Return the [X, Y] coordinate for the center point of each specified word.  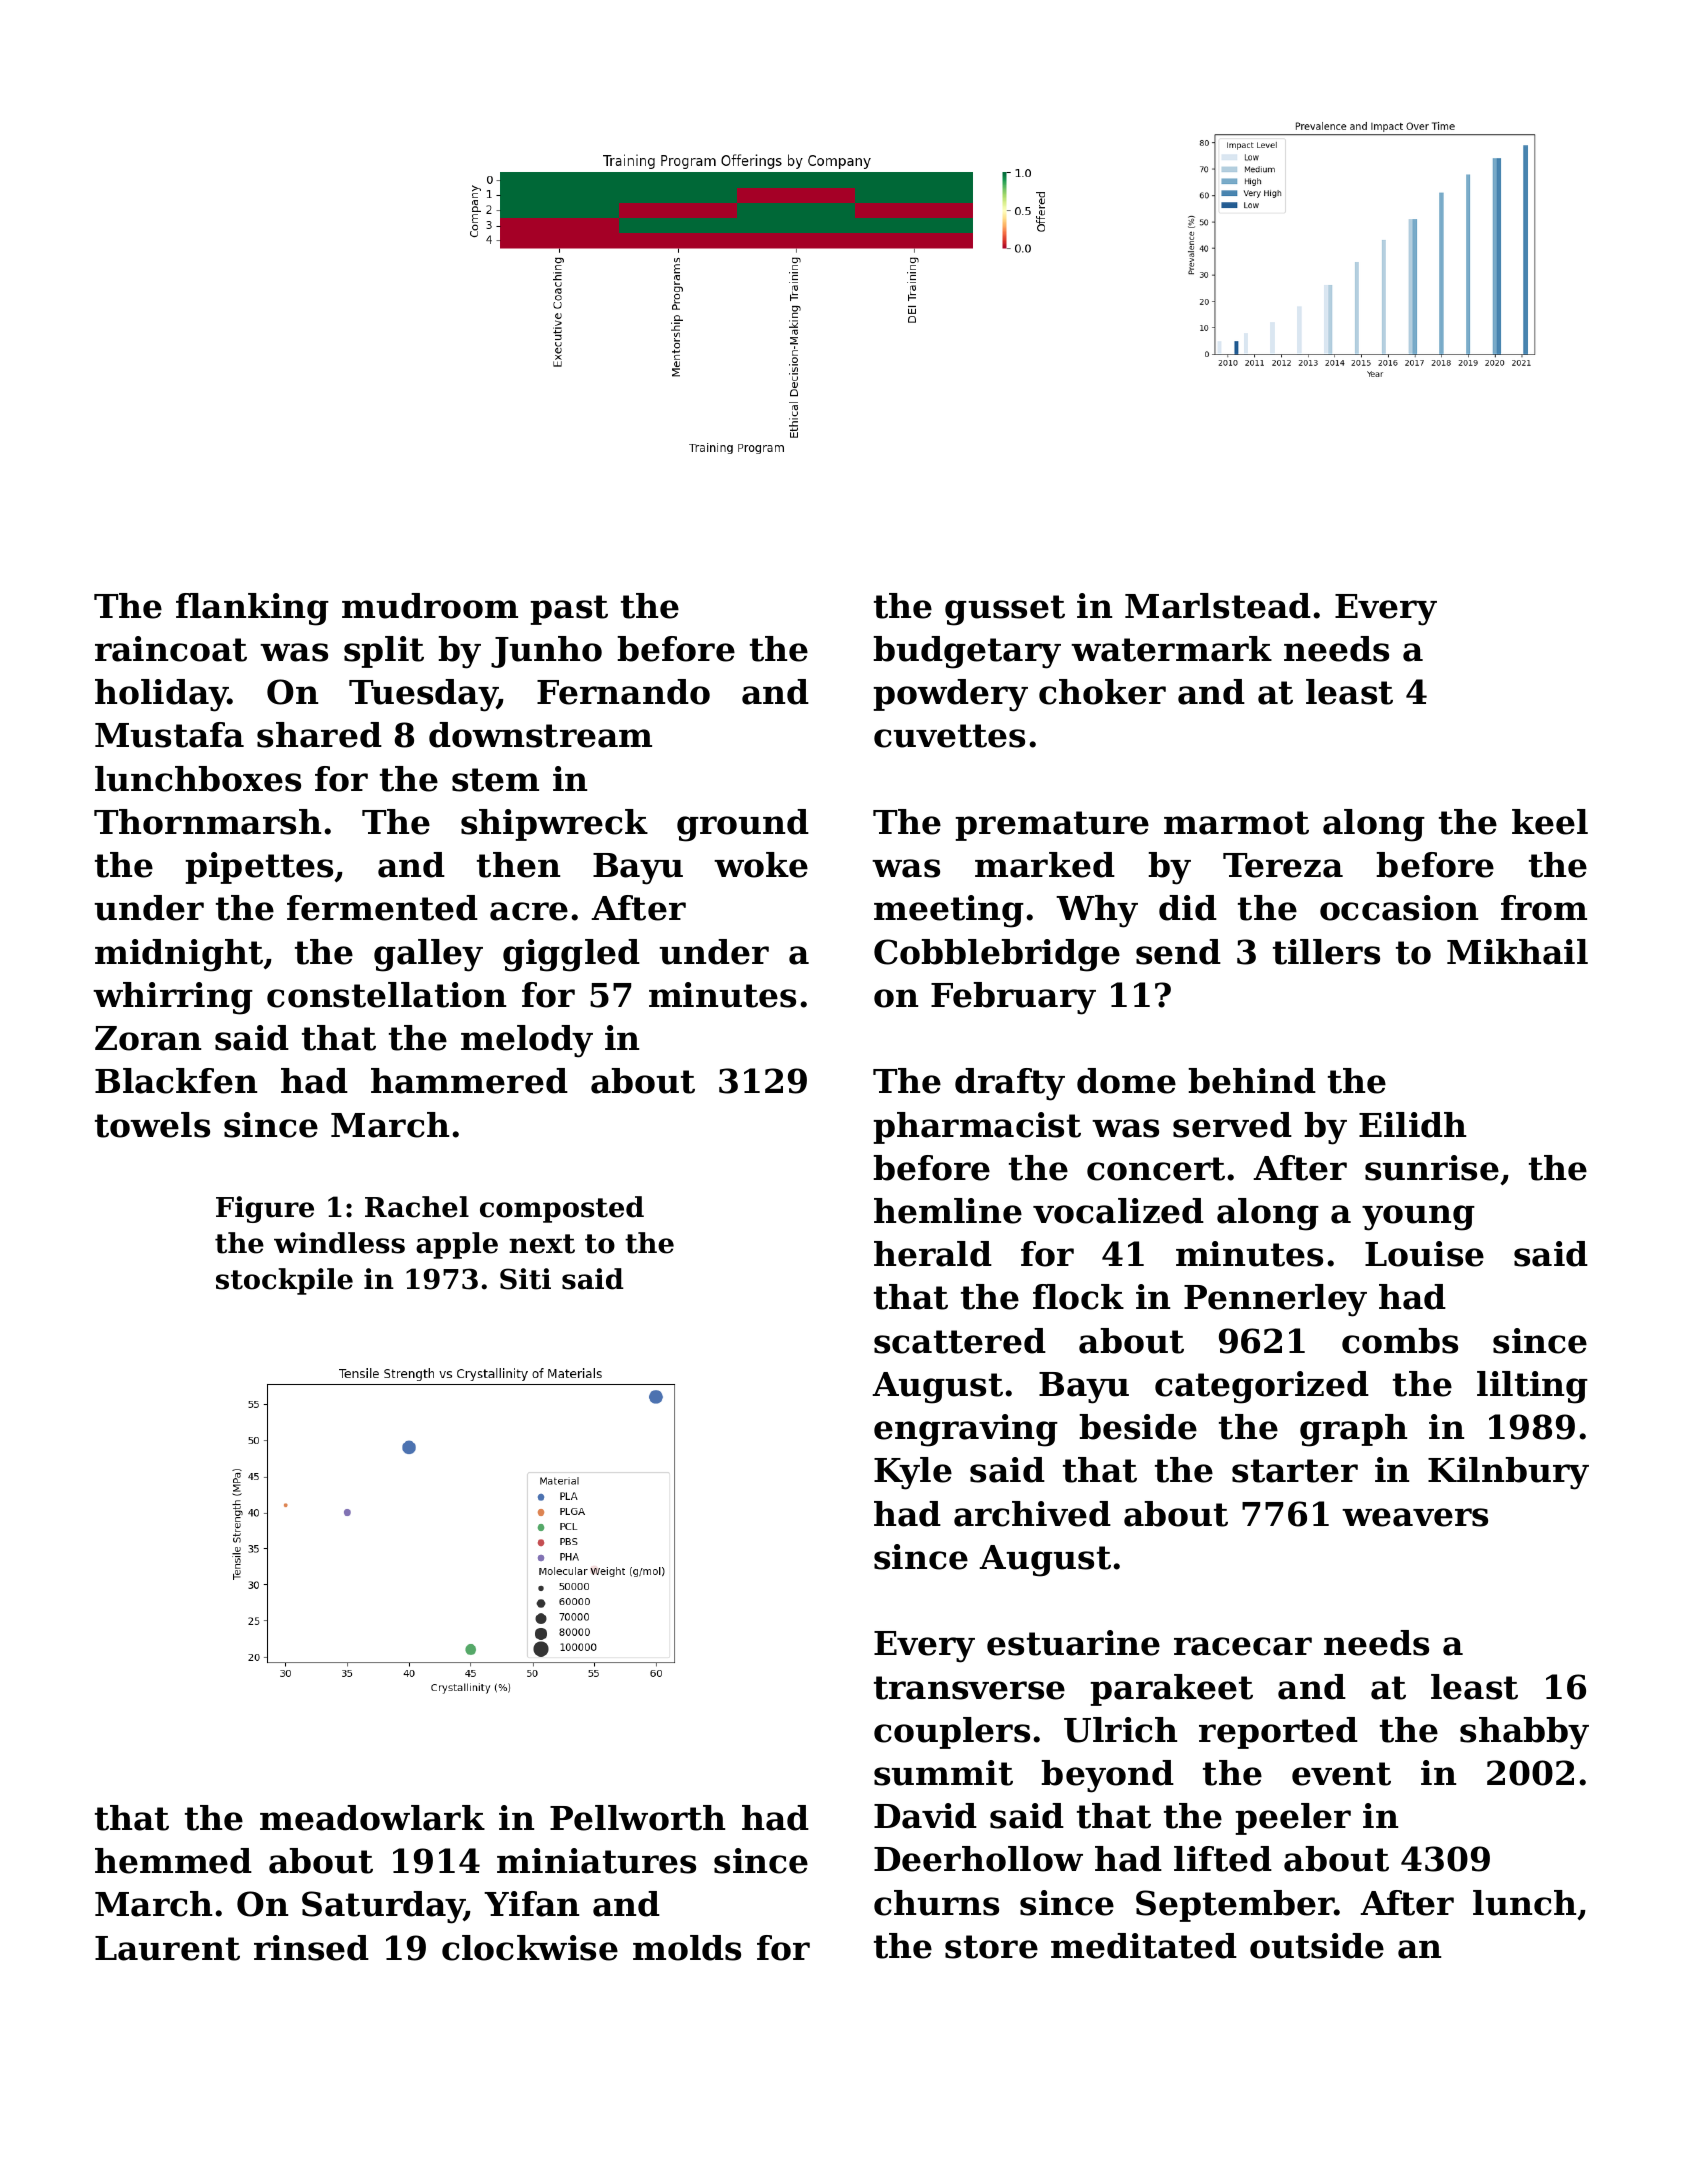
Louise [1424, 1254]
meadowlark [372, 1818]
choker [1102, 692]
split [384, 652]
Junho [546, 652]
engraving [966, 1430]
